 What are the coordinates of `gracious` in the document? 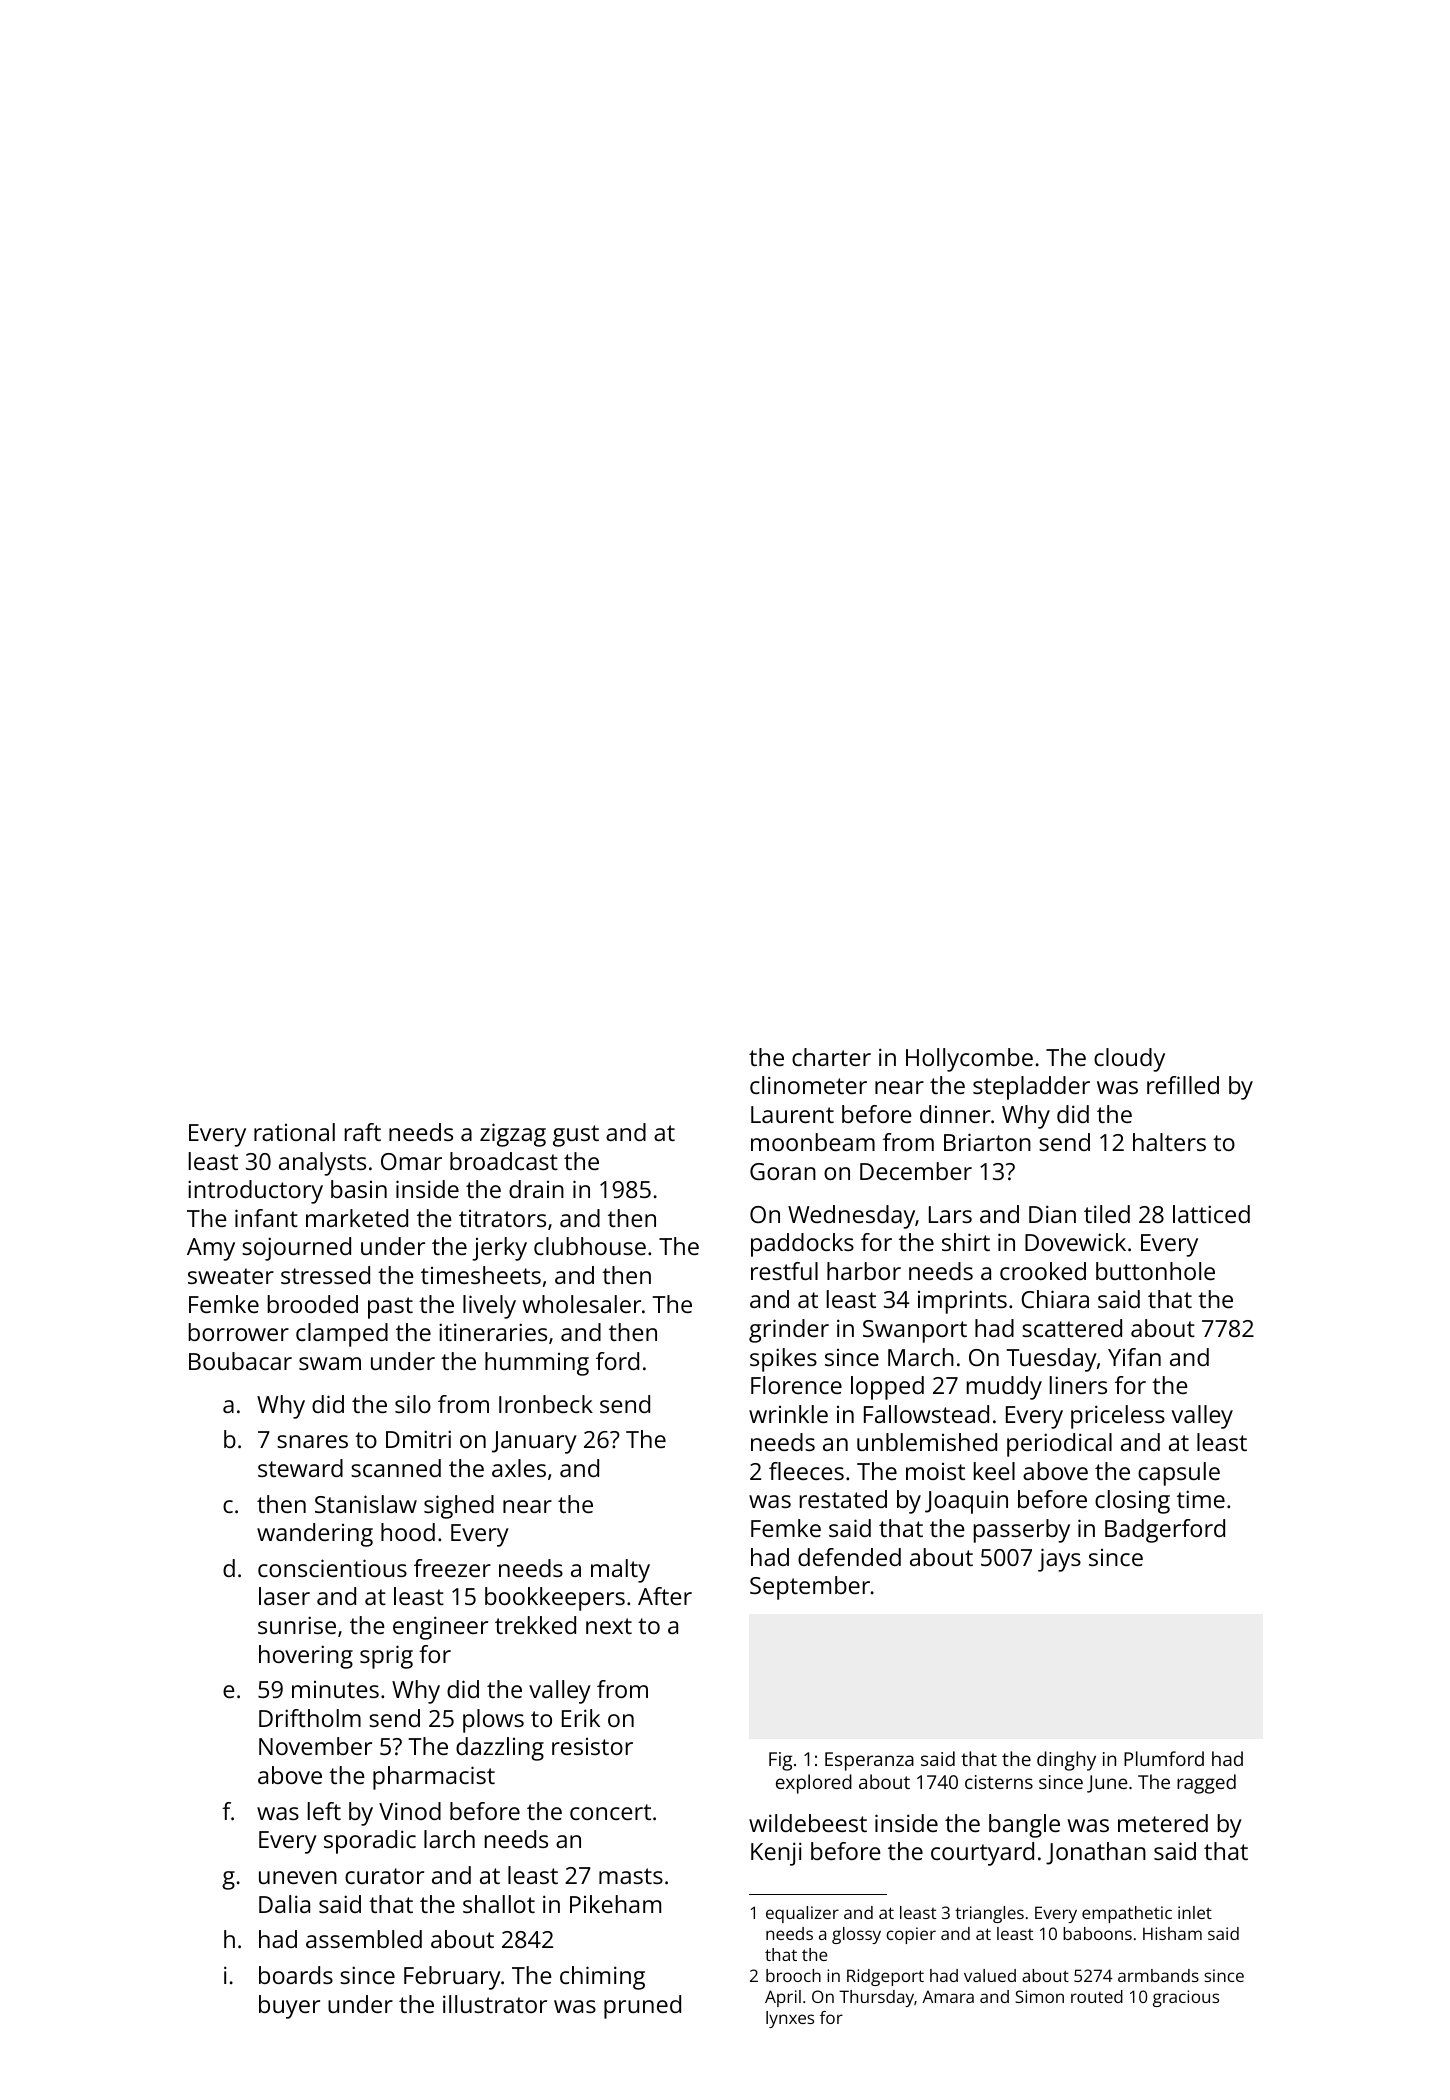 It's located at (1186, 1998).
